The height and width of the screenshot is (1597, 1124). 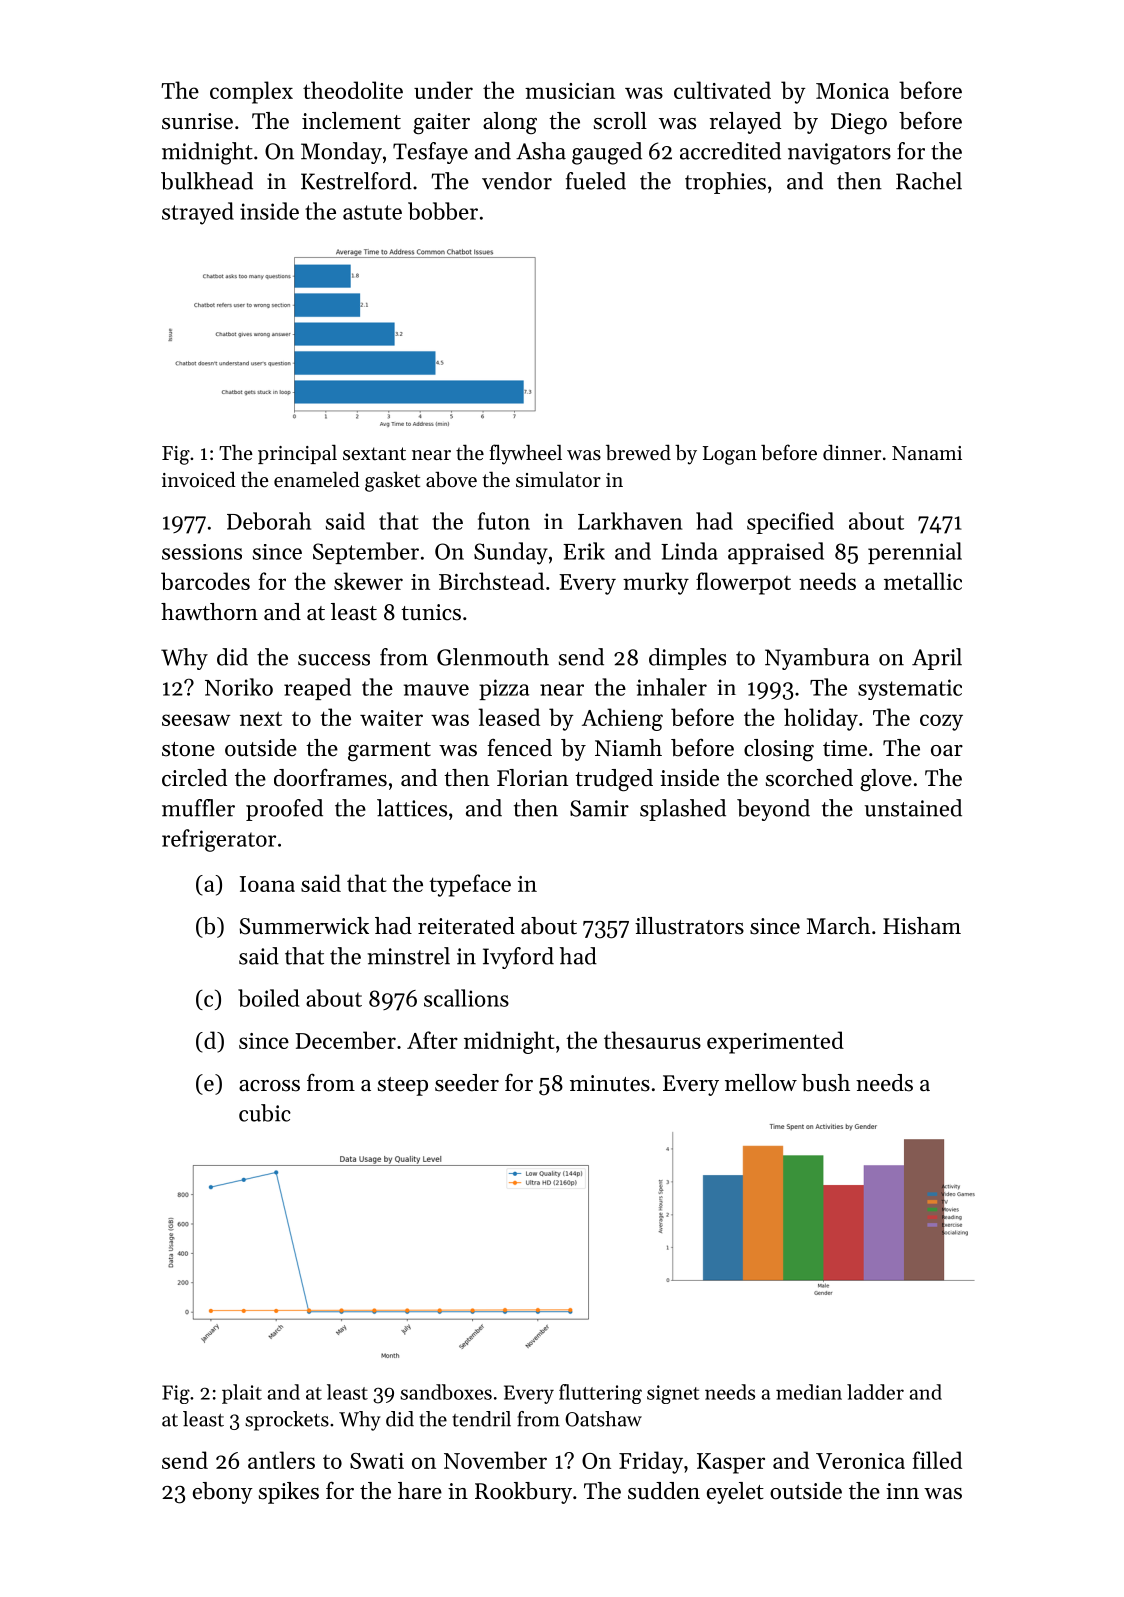 What do you see at coordinates (441, 124) in the screenshot?
I see `gaiter` at bounding box center [441, 124].
